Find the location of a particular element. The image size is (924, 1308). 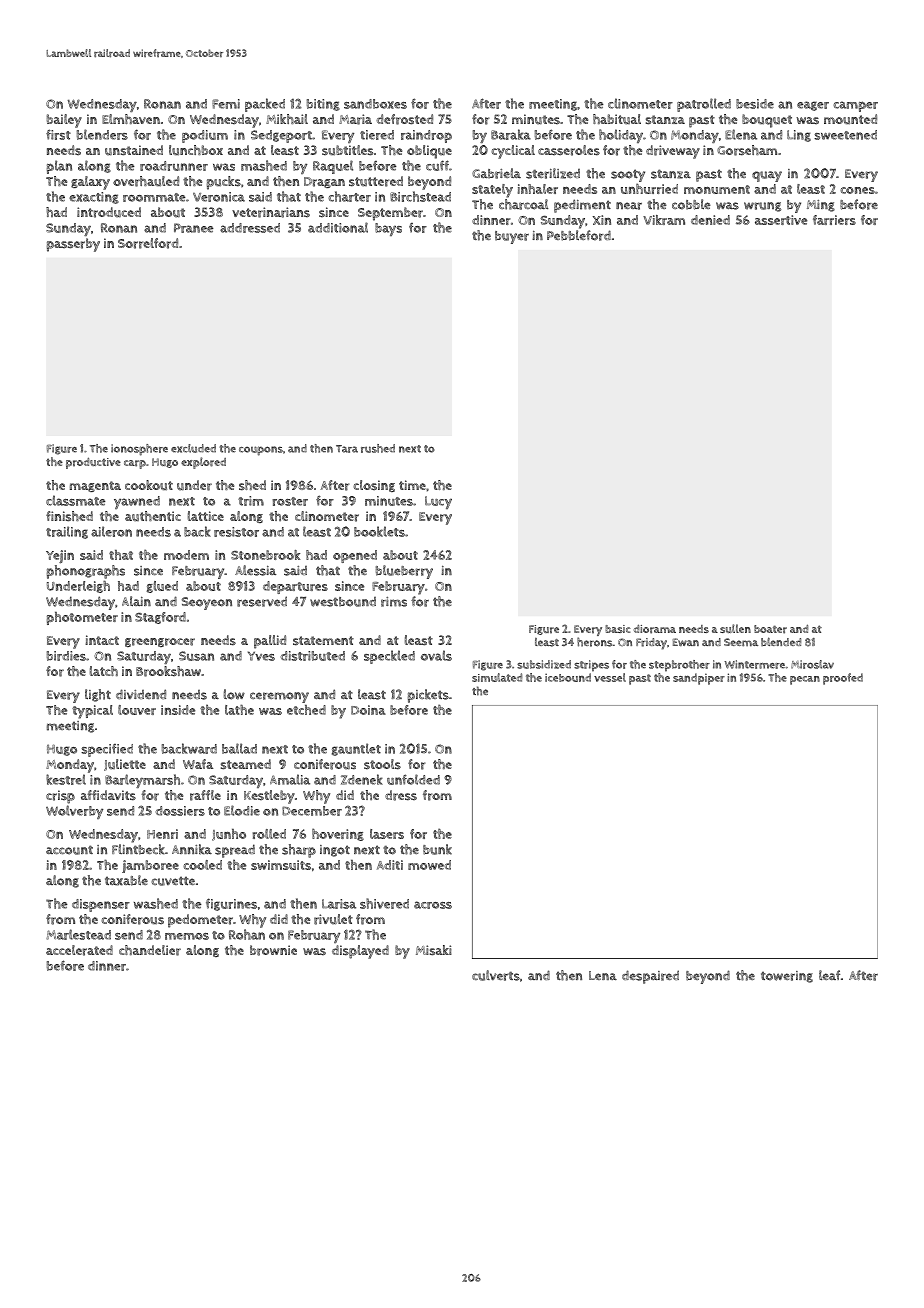

Ming is located at coordinates (821, 206).
